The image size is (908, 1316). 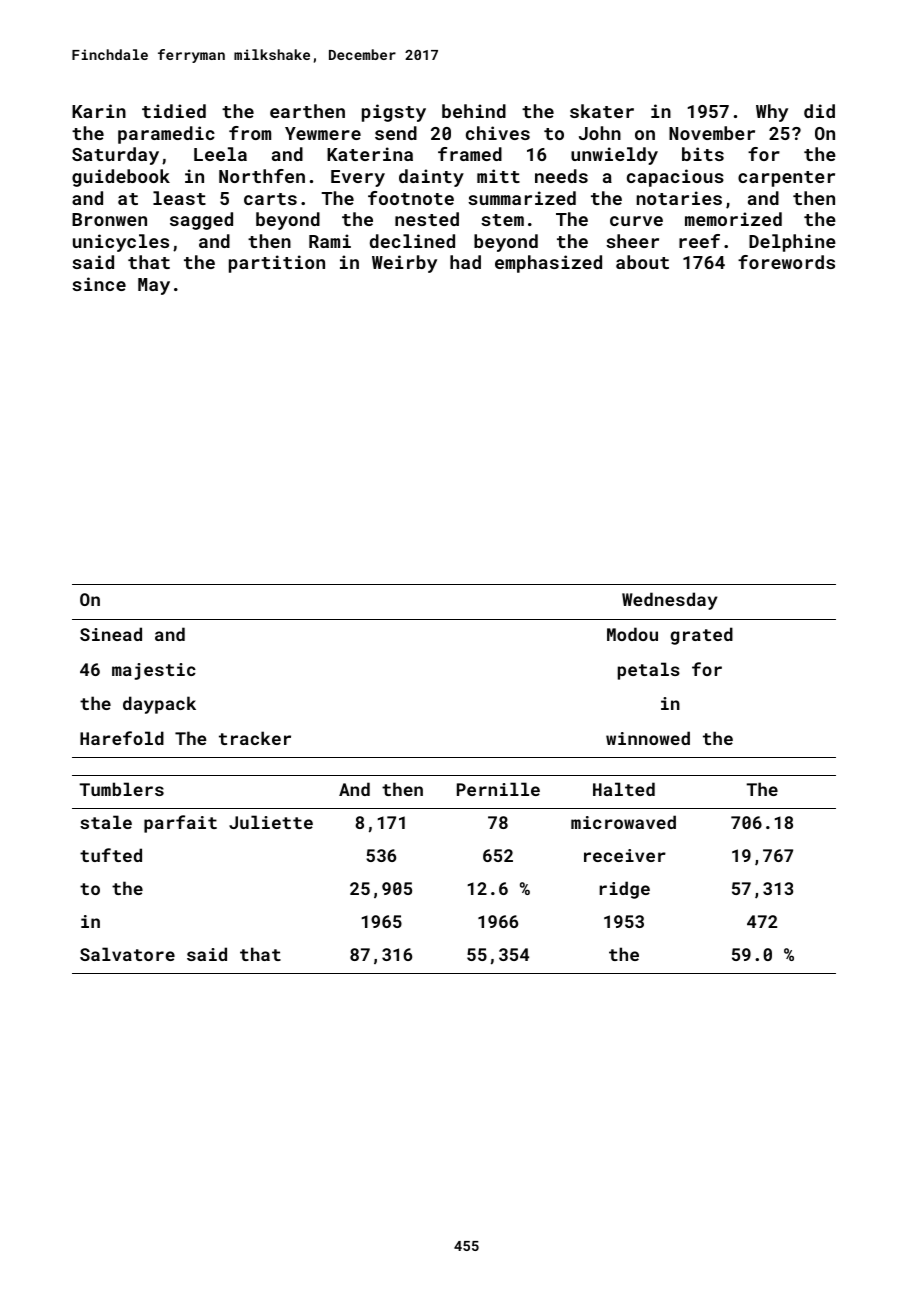 I want to click on microwaved, so click(x=623, y=822).
